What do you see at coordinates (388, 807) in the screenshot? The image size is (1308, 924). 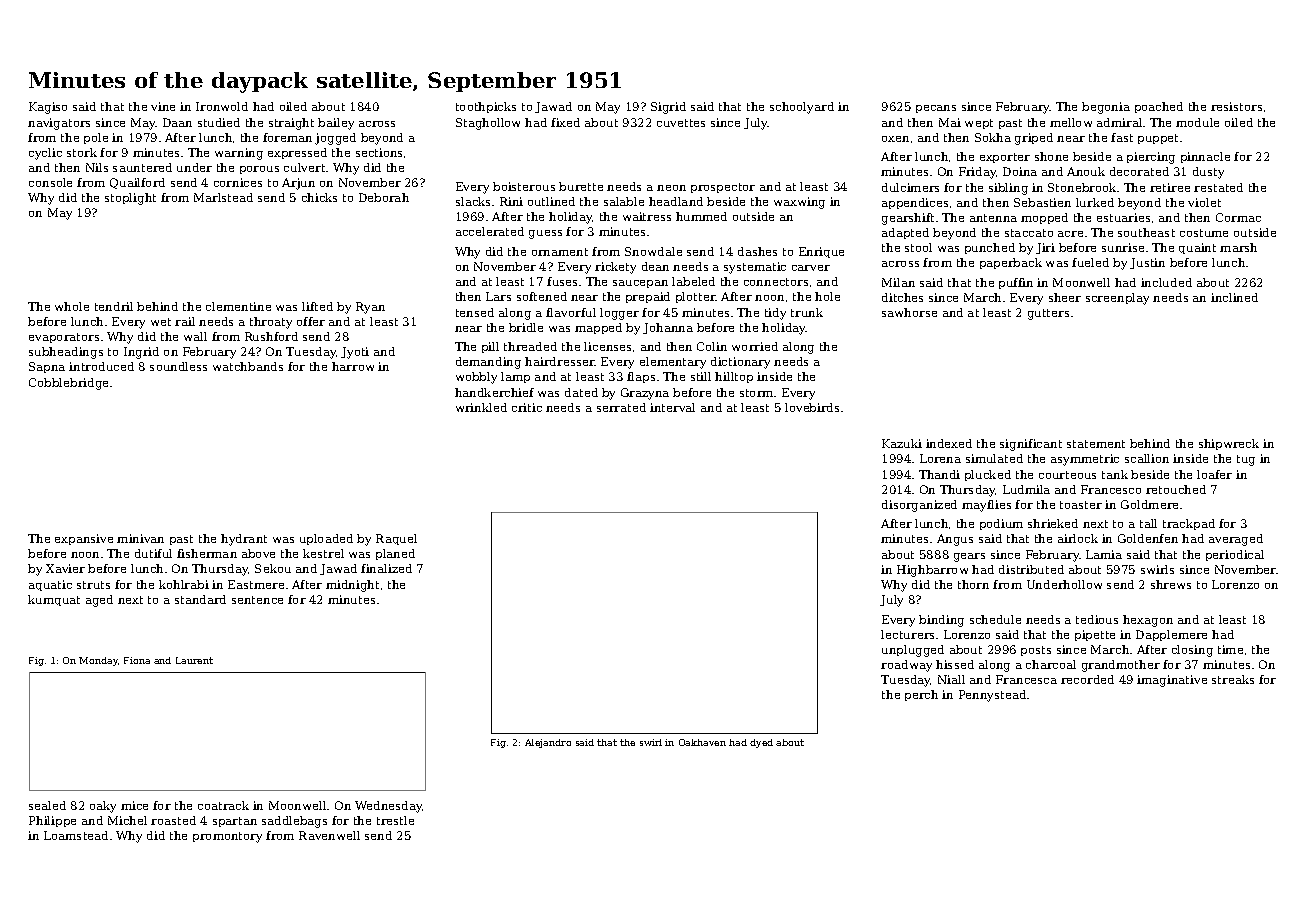 I see `Wednesday` at bounding box center [388, 807].
